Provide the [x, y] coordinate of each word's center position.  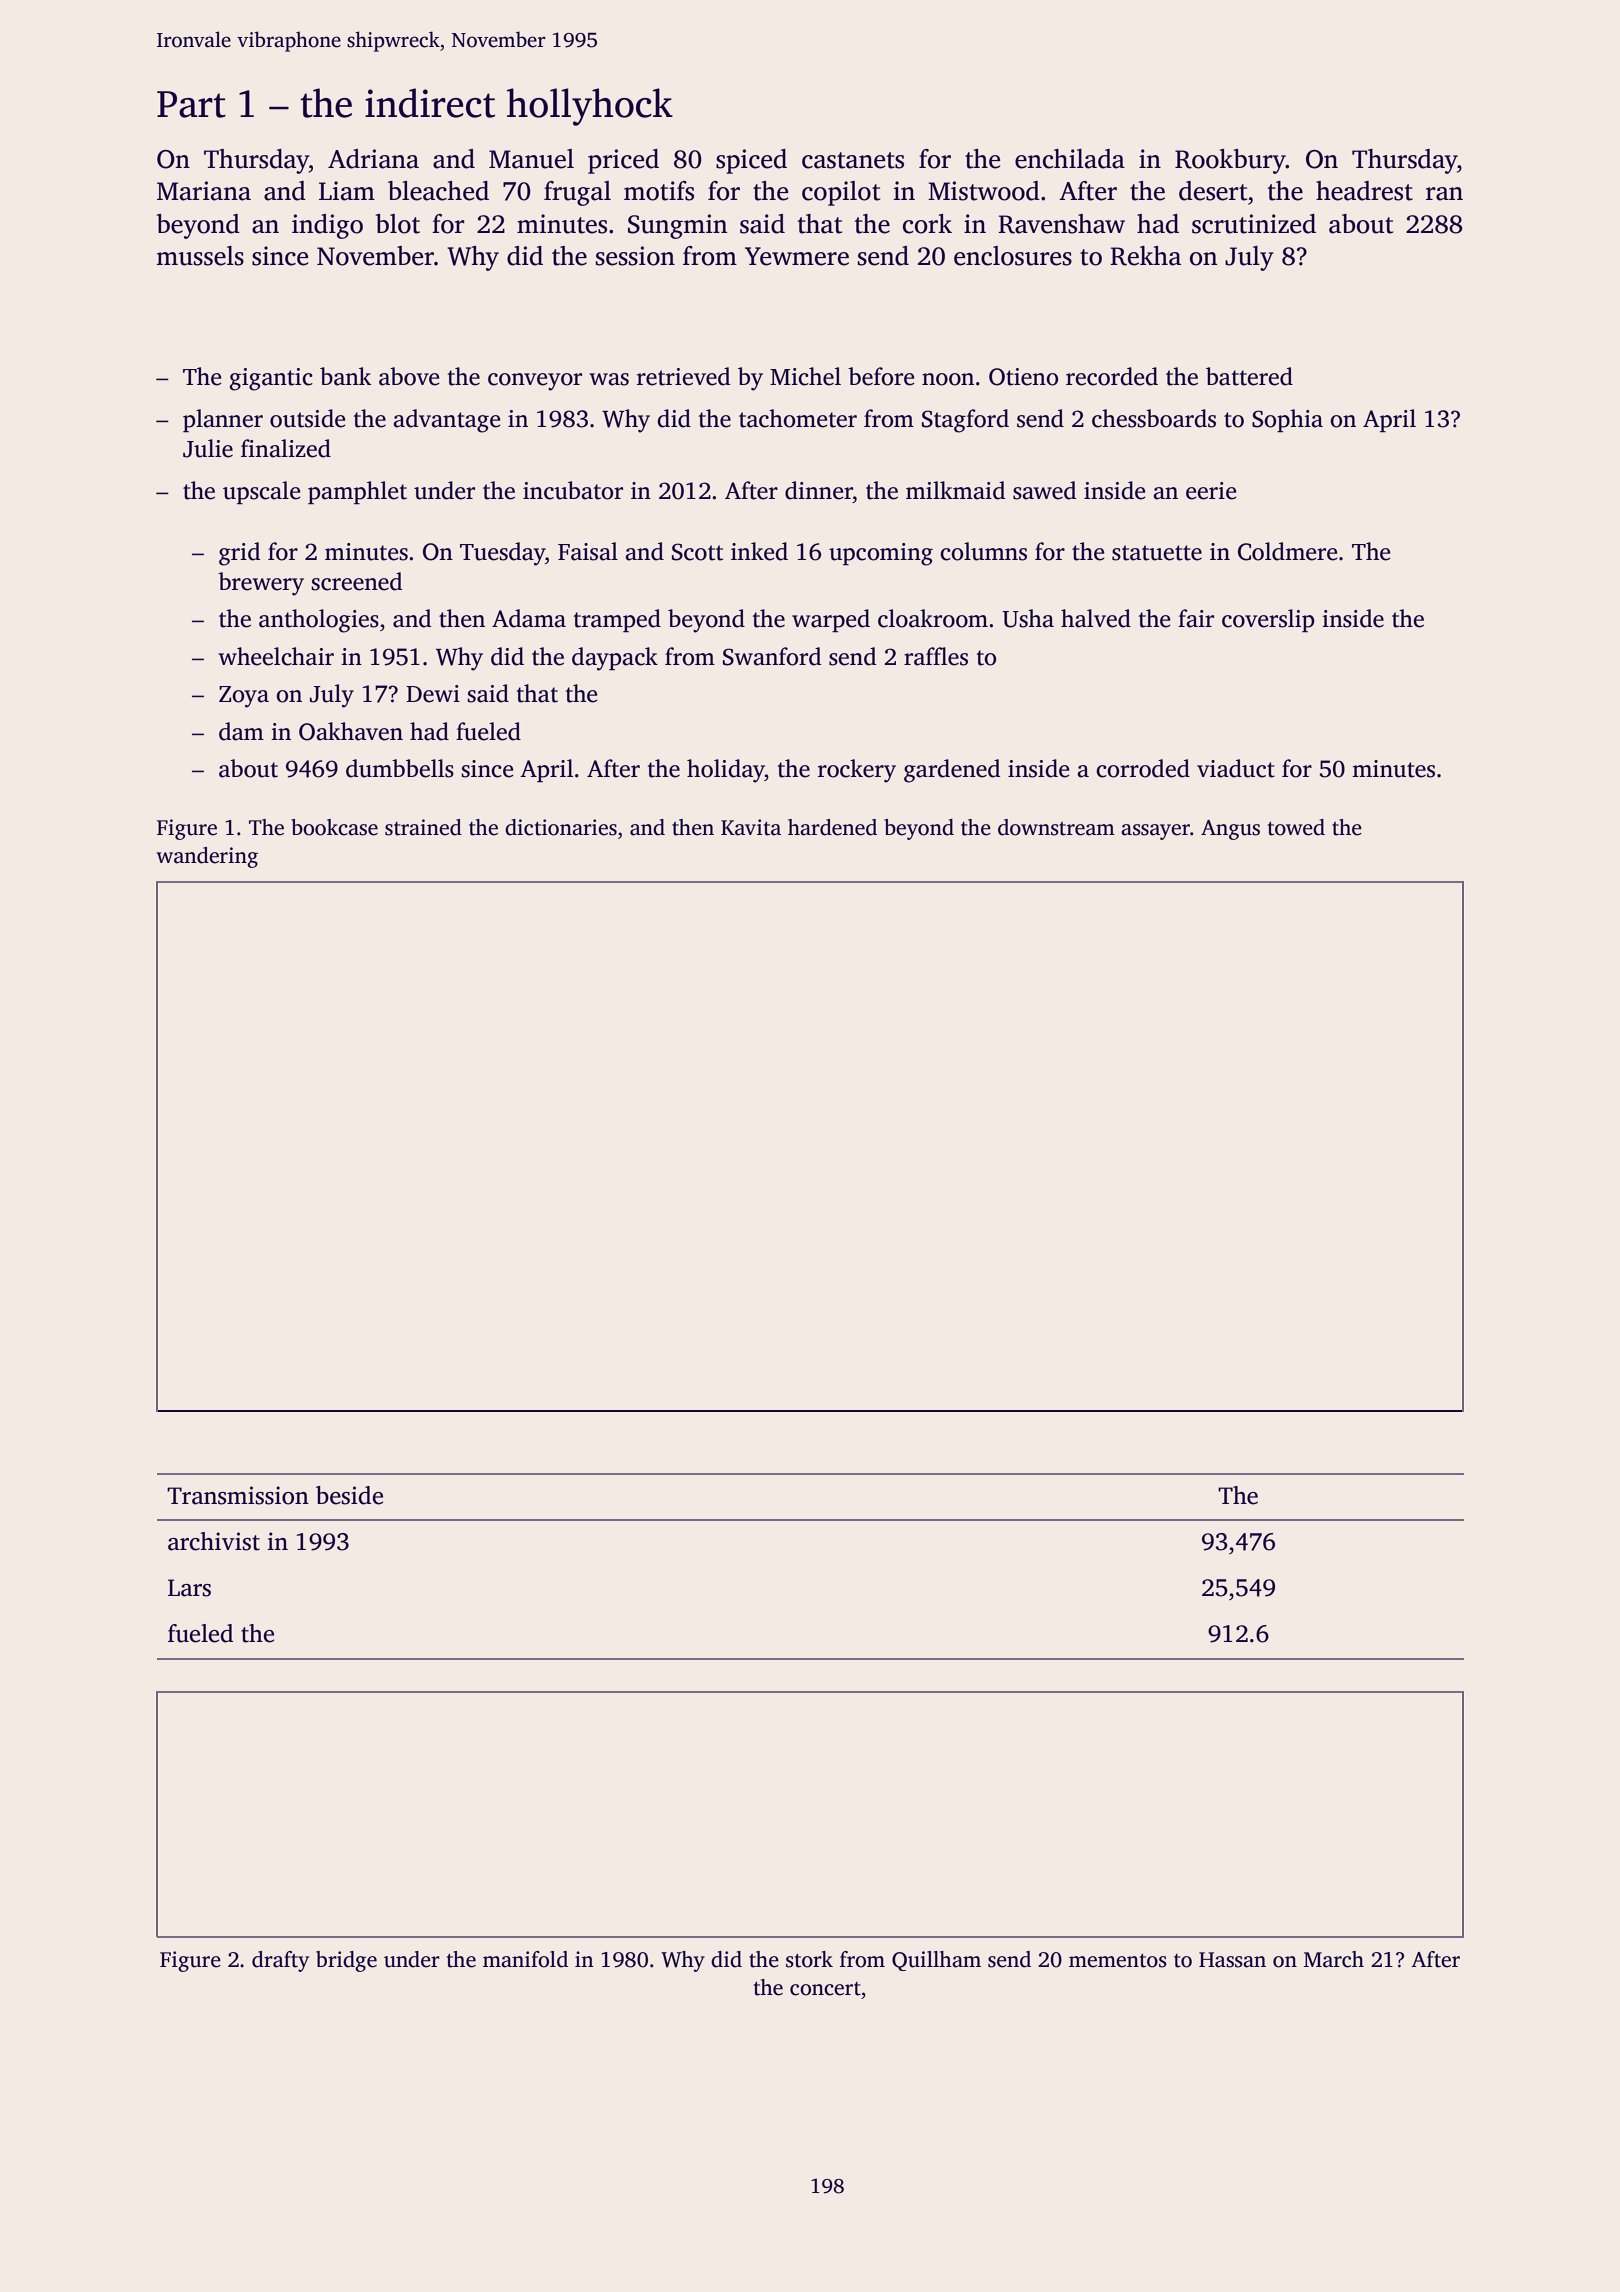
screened [356, 581]
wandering [207, 857]
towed [1296, 827]
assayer [1155, 832]
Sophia [1287, 420]
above [409, 376]
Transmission [238, 1495]
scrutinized [1254, 224]
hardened [832, 827]
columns [983, 551]
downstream [1056, 827]
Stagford [965, 421]
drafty [280, 1961]
